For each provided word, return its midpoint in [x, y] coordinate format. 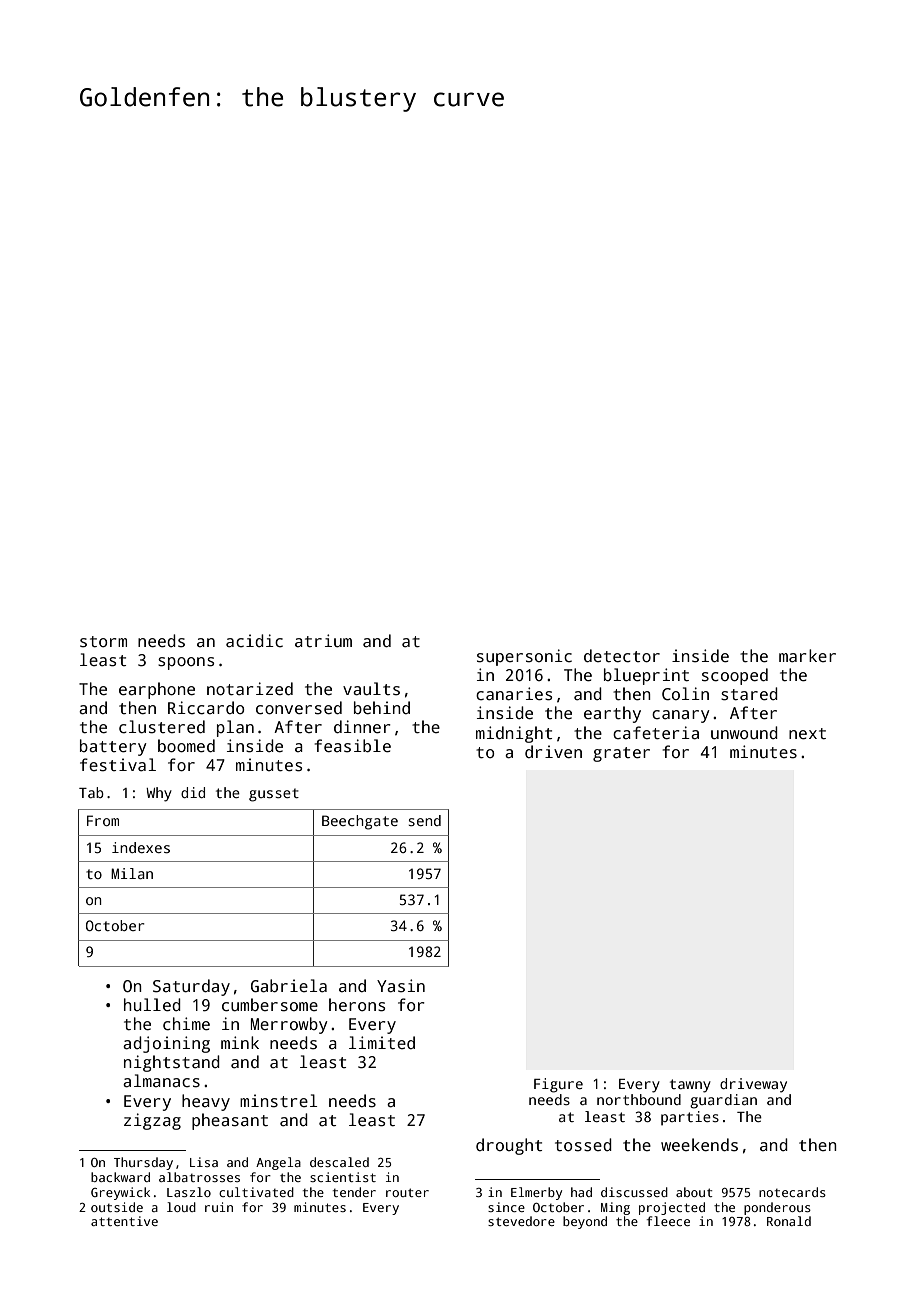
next [807, 733]
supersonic [524, 657]
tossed [583, 1145]
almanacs [161, 1081]
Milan [132, 873]
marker [807, 656]
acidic [254, 641]
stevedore [521, 1221]
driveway [753, 1085]
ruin [219, 1207]
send [424, 820]
